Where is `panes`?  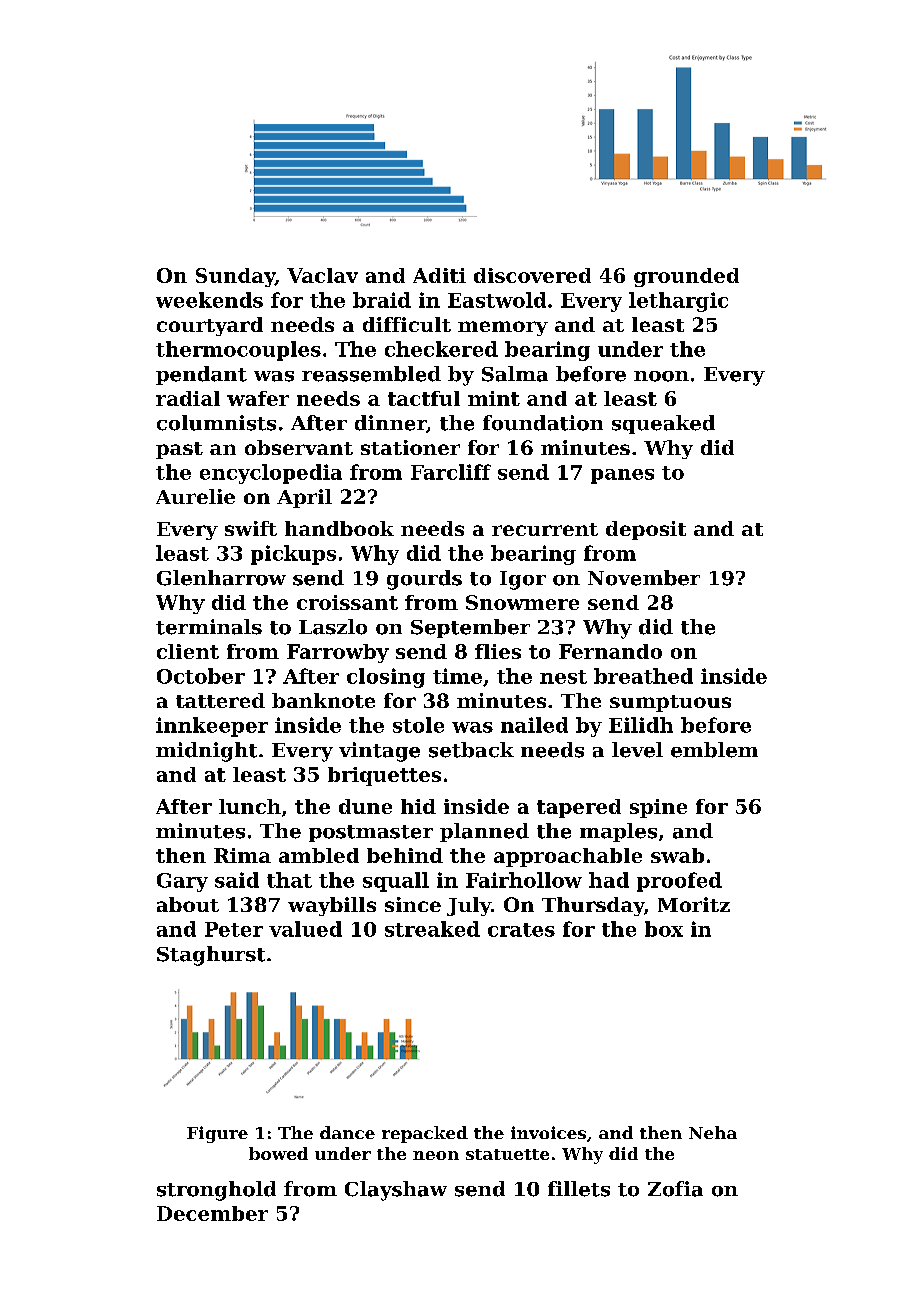 panes is located at coordinates (622, 476).
